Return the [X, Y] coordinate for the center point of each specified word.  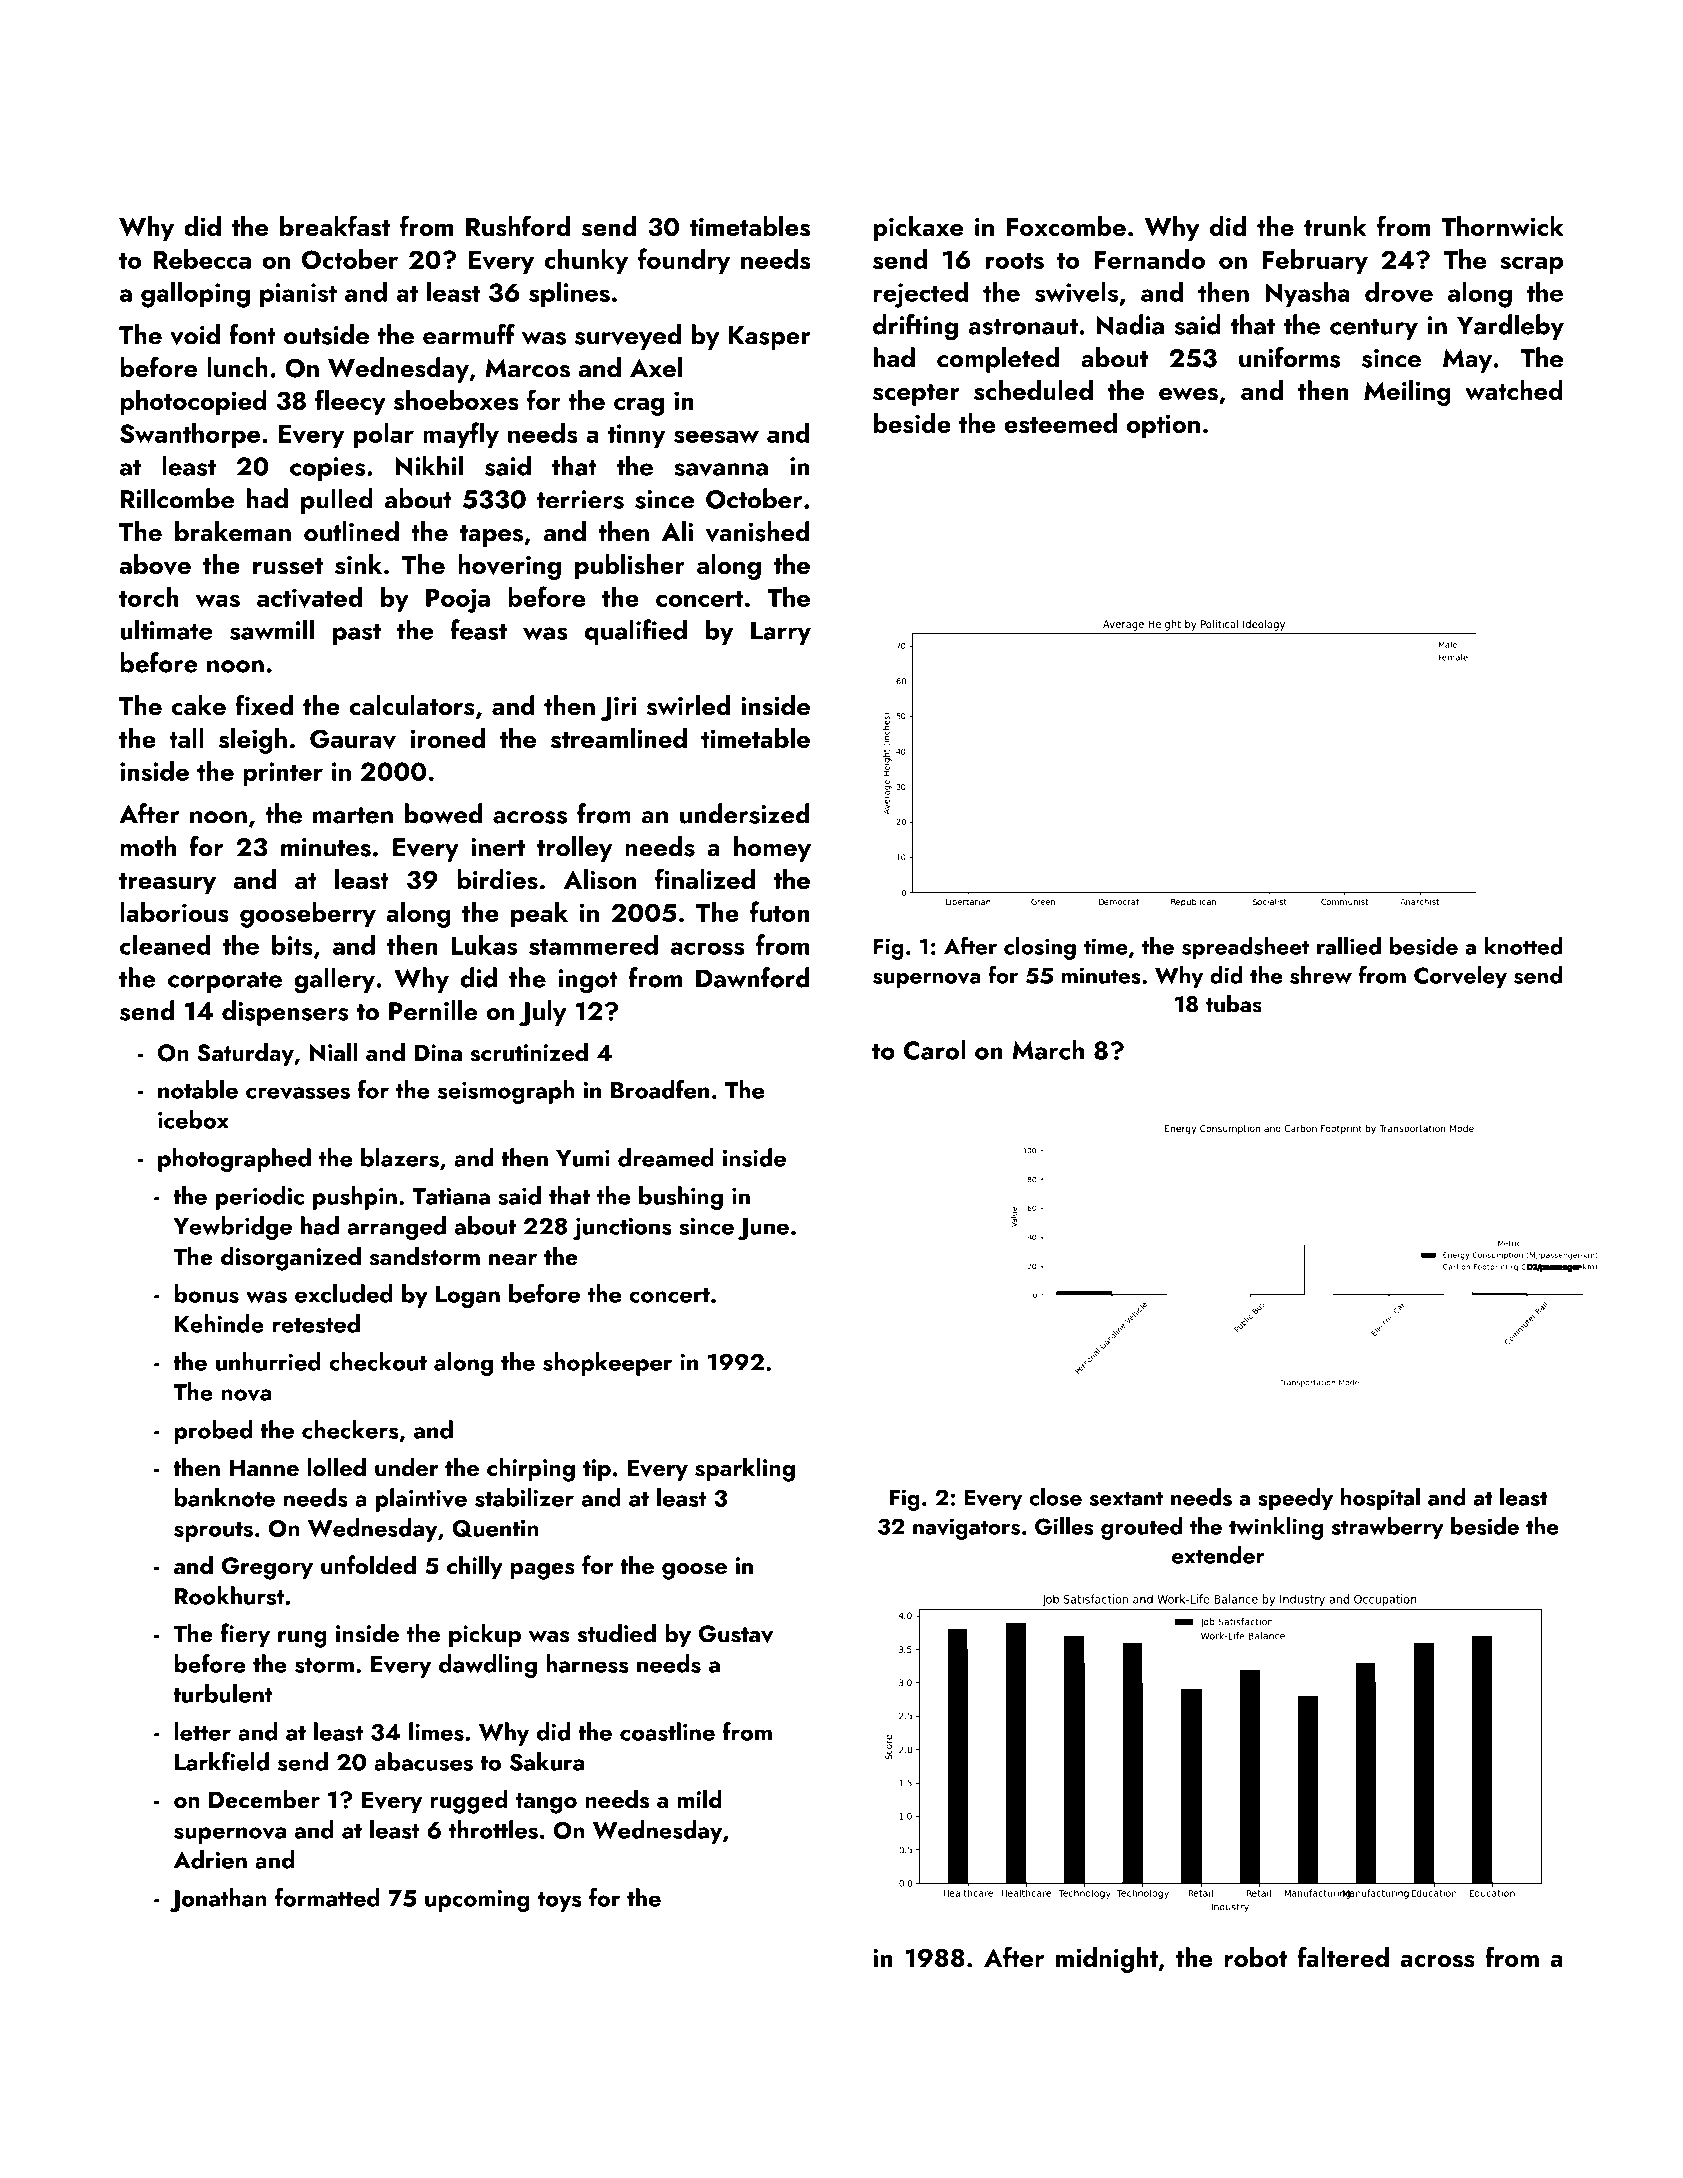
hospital [1380, 1499]
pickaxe [918, 229]
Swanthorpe [190, 435]
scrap [1531, 265]
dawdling [488, 1666]
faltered [1343, 1956]
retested [316, 1323]
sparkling [745, 1469]
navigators [966, 1529]
